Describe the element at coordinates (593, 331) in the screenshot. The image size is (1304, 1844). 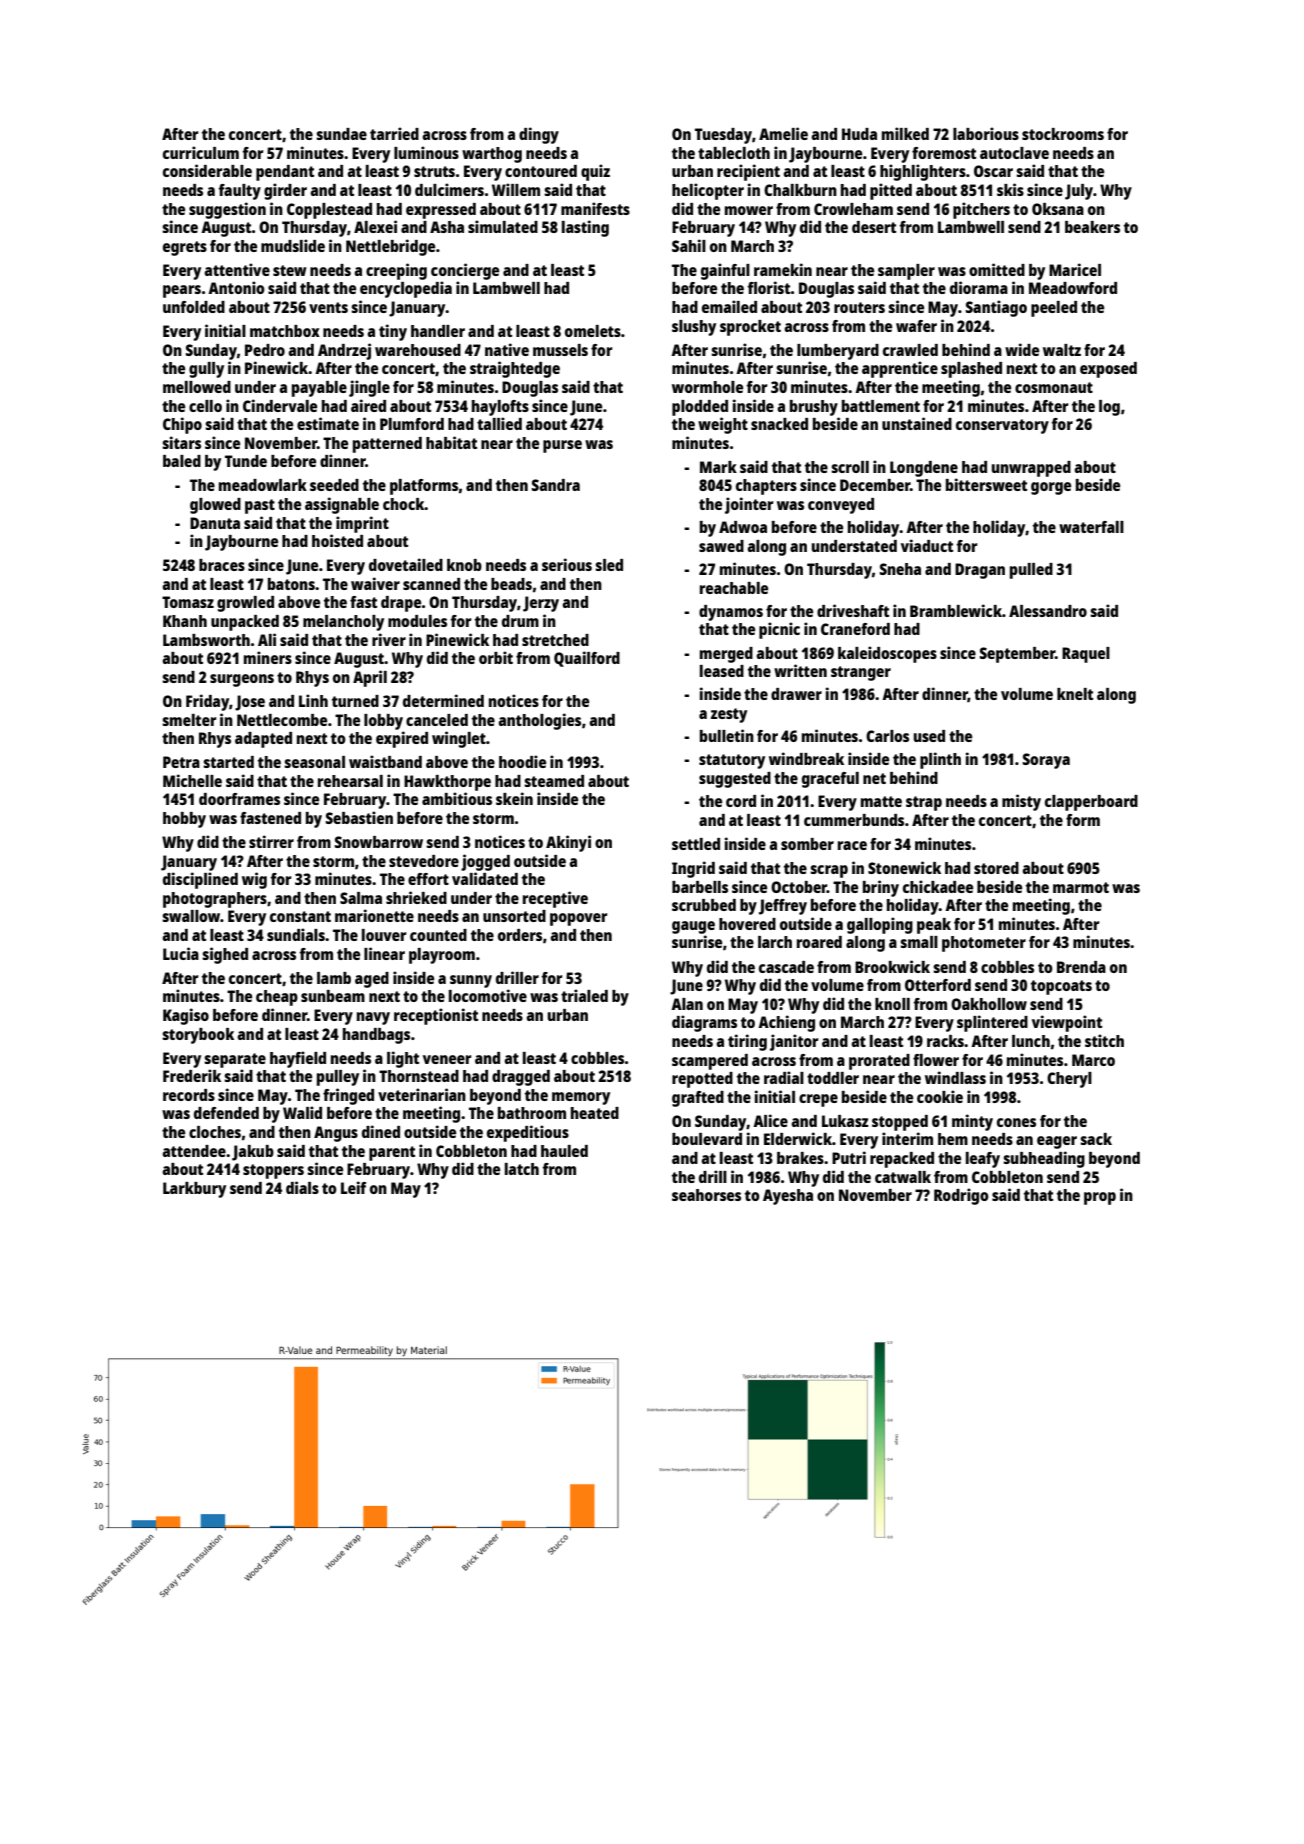
I see `omelets` at that location.
